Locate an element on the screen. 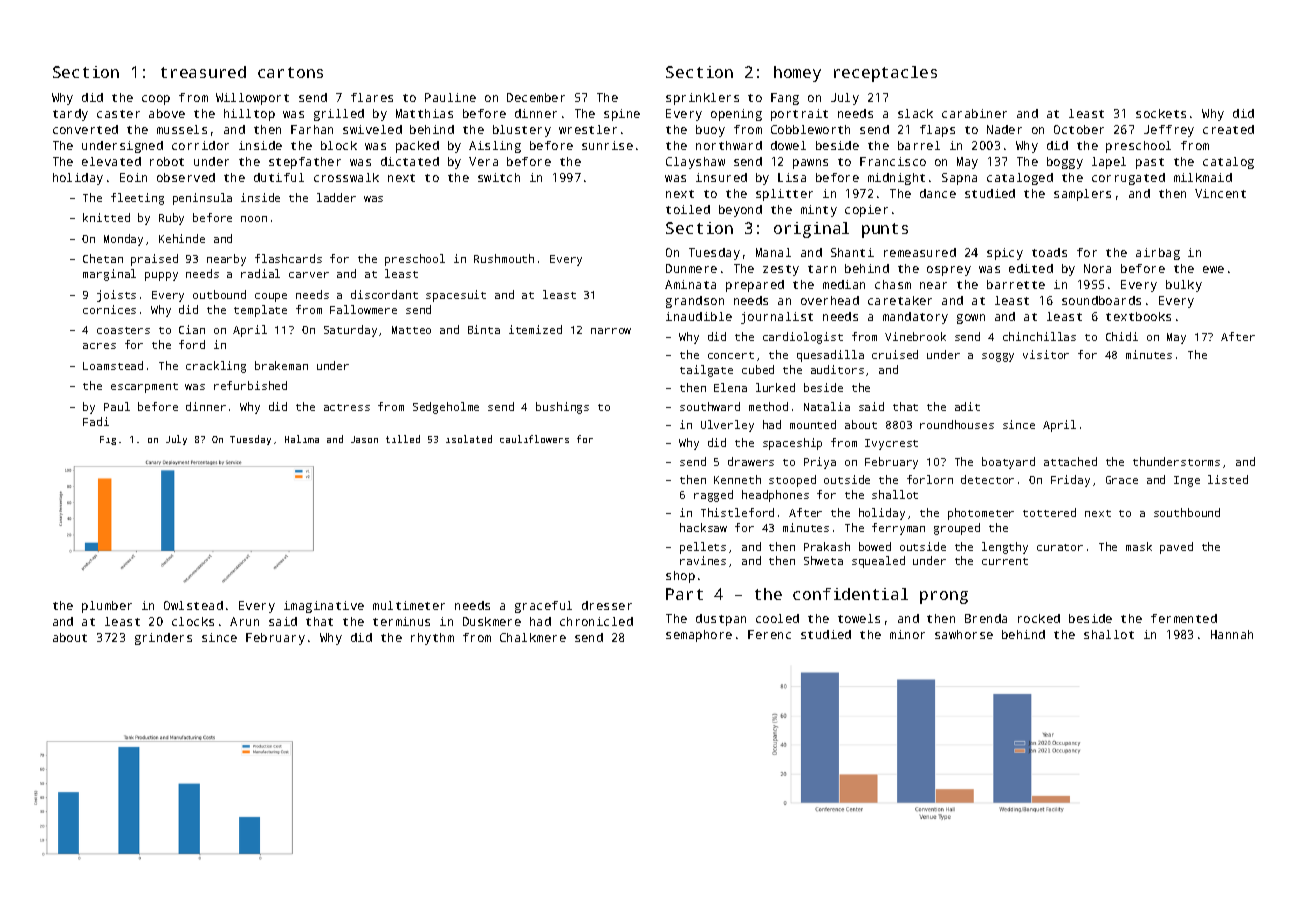 Image resolution: width=1308 pixels, height=924 pixels. paved is located at coordinates (1176, 548).
